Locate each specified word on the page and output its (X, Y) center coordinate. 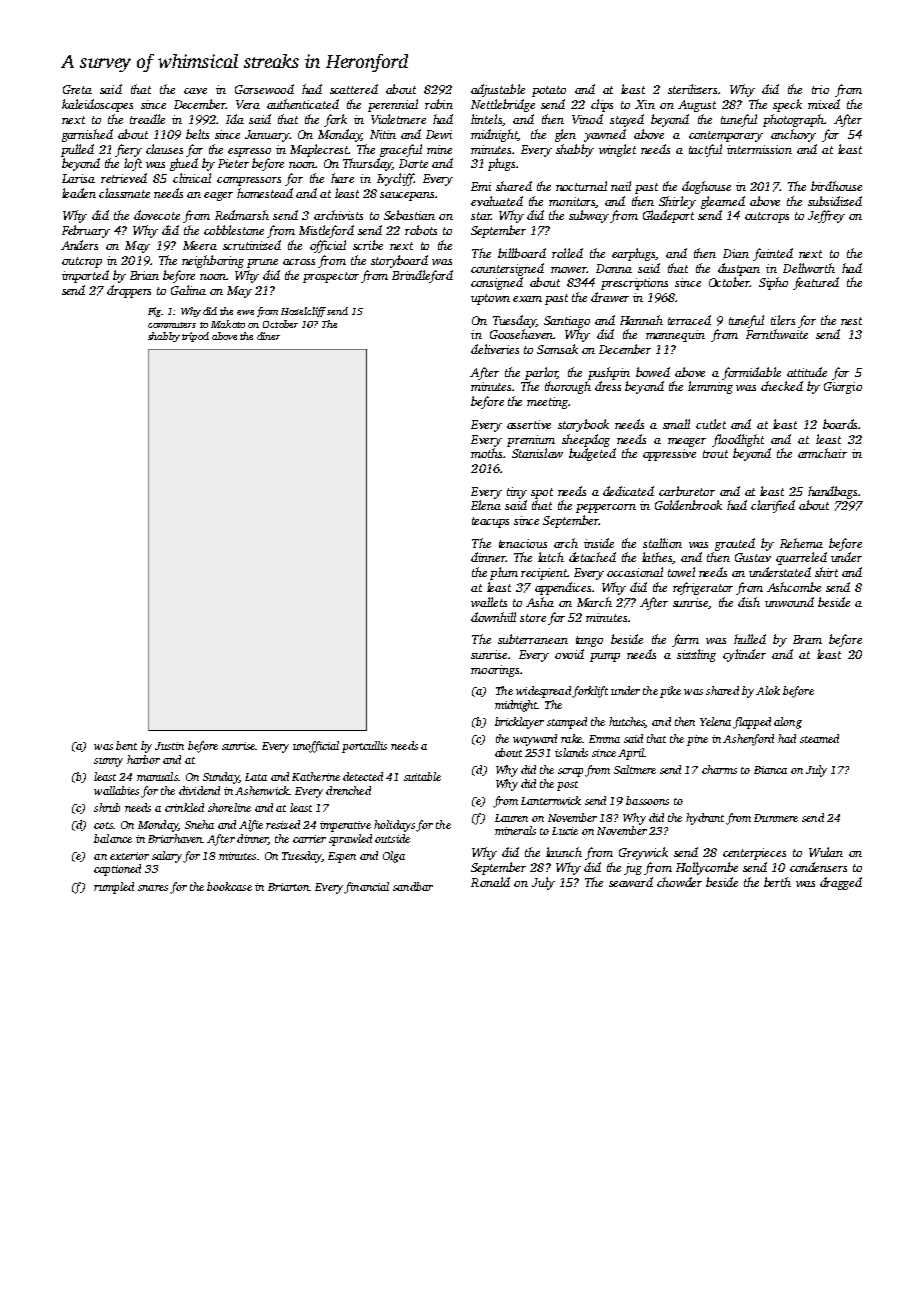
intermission (759, 149)
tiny (517, 493)
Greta (77, 89)
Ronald (490, 882)
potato (549, 91)
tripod (195, 337)
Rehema (801, 543)
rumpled (114, 888)
